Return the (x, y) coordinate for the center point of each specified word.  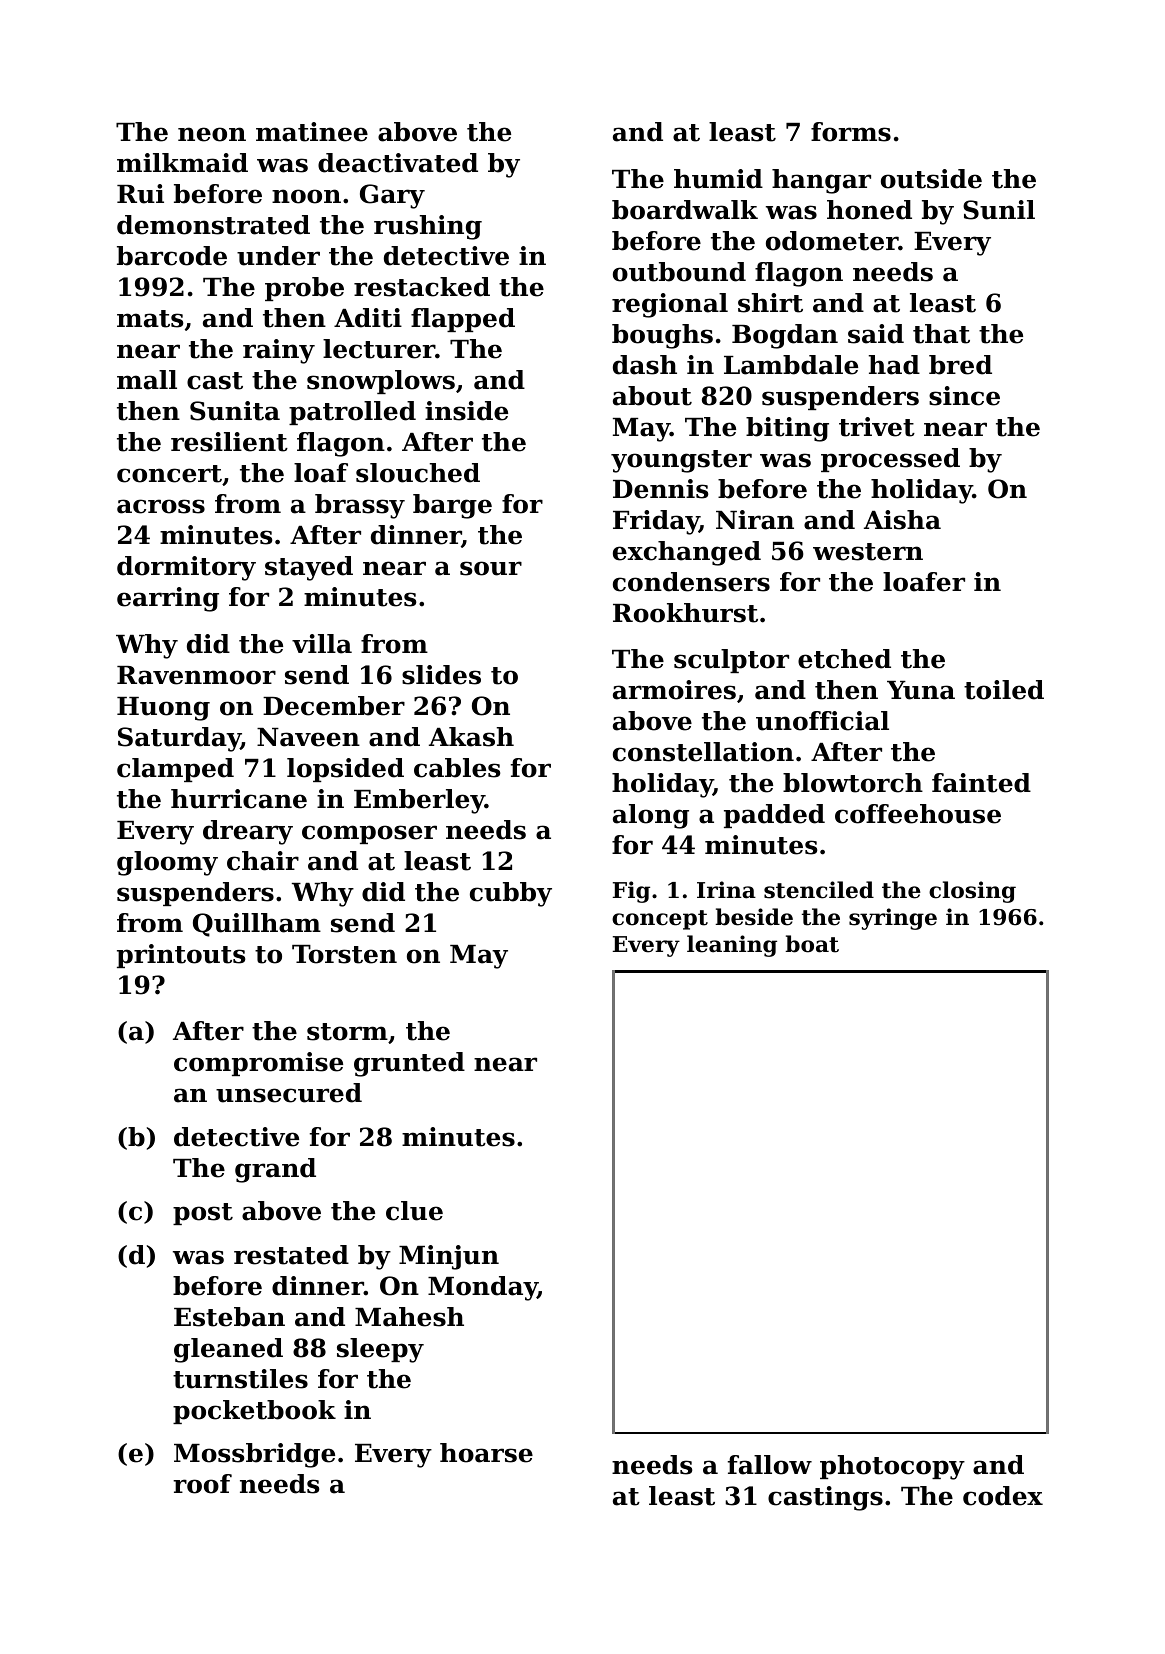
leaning (732, 946)
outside (931, 179)
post (203, 1214)
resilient (229, 442)
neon (212, 134)
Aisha (902, 520)
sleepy (380, 1350)
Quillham (257, 925)
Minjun (449, 1257)
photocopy (892, 1467)
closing (972, 892)
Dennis (661, 489)
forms (851, 132)
